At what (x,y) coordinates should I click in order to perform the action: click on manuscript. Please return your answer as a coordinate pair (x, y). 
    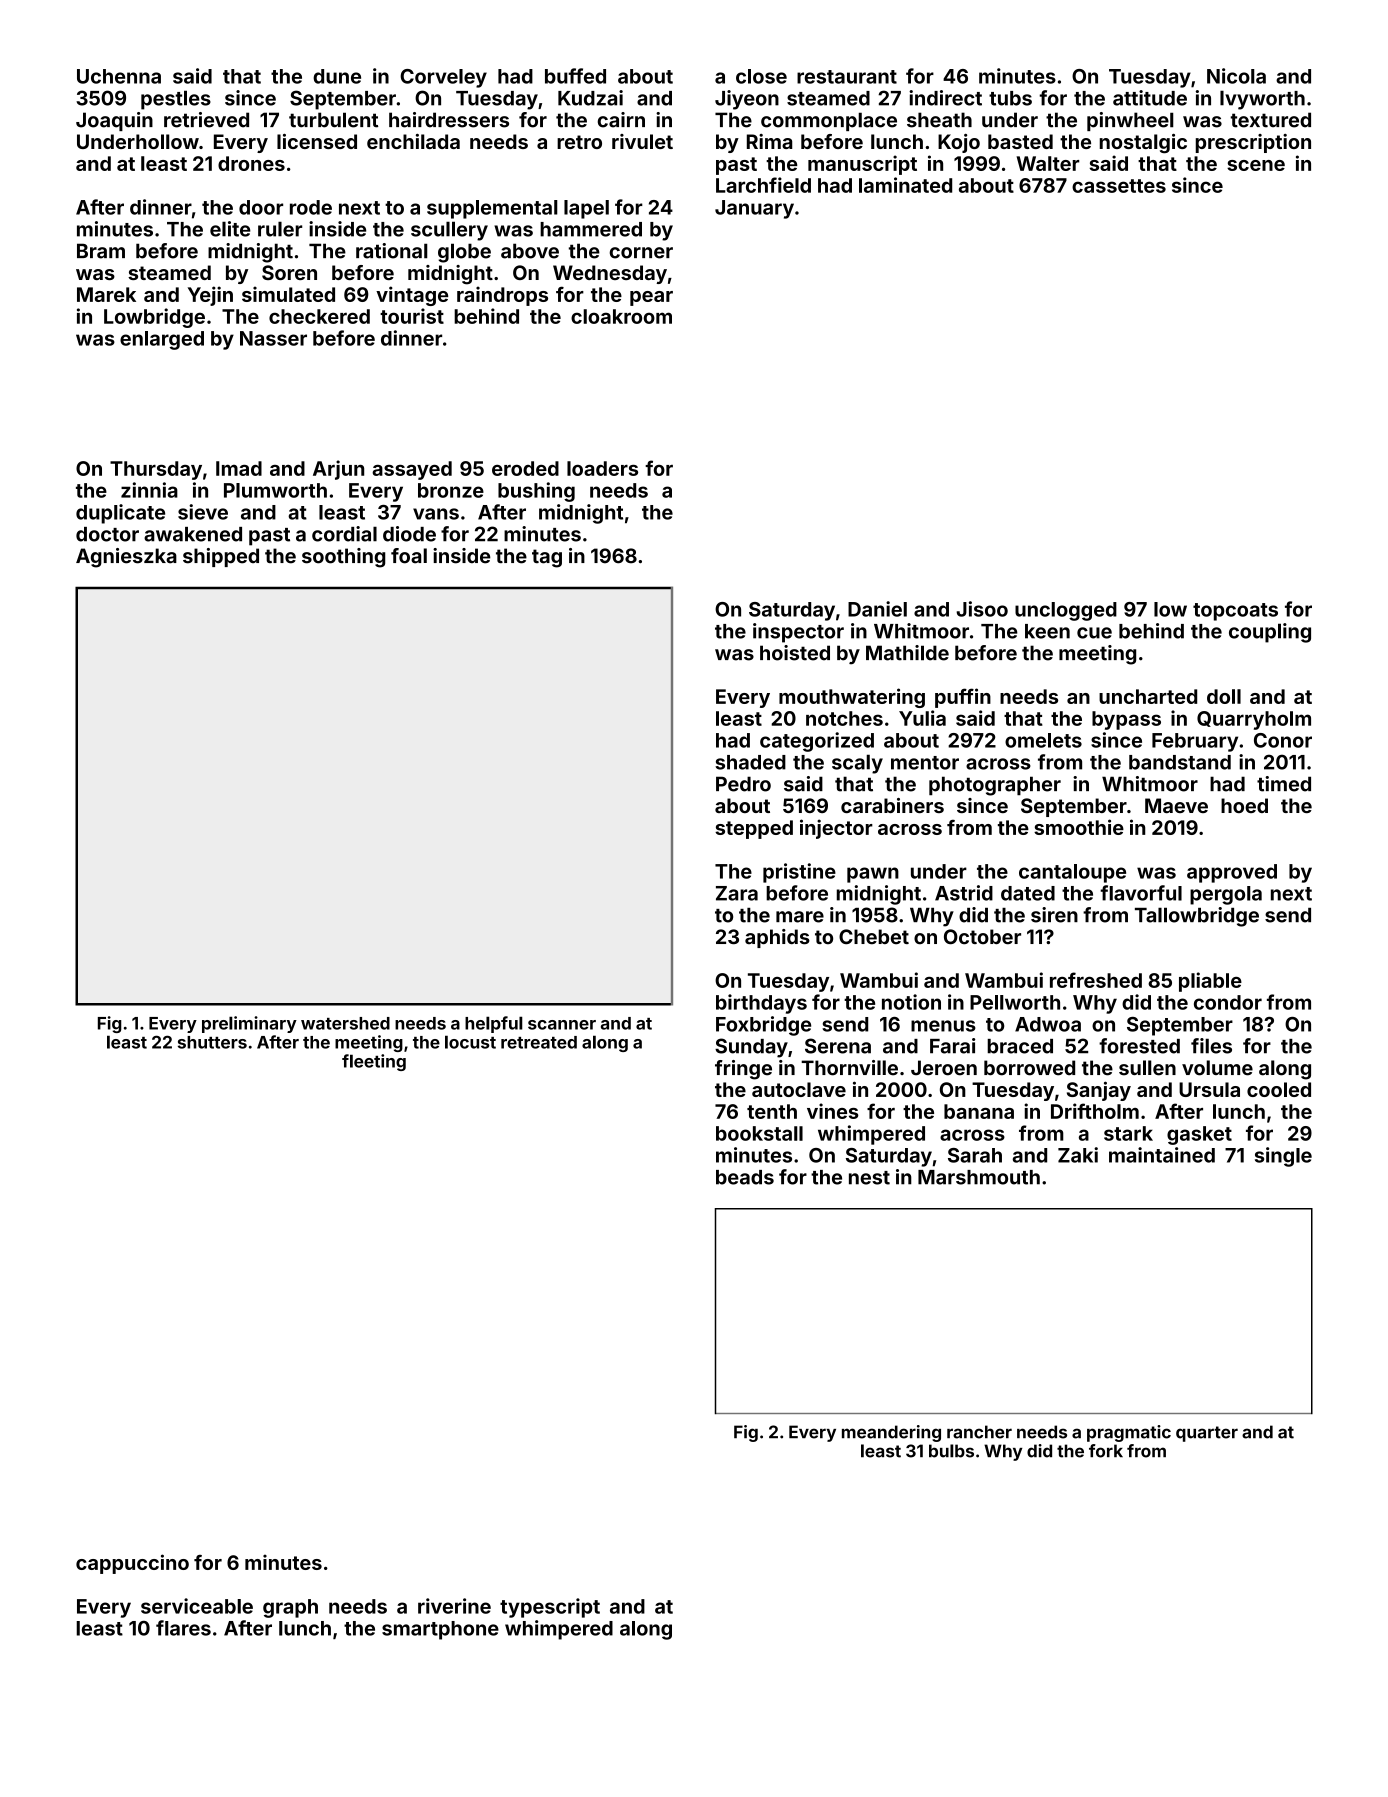
    Looking at the image, I should click on (862, 165).
